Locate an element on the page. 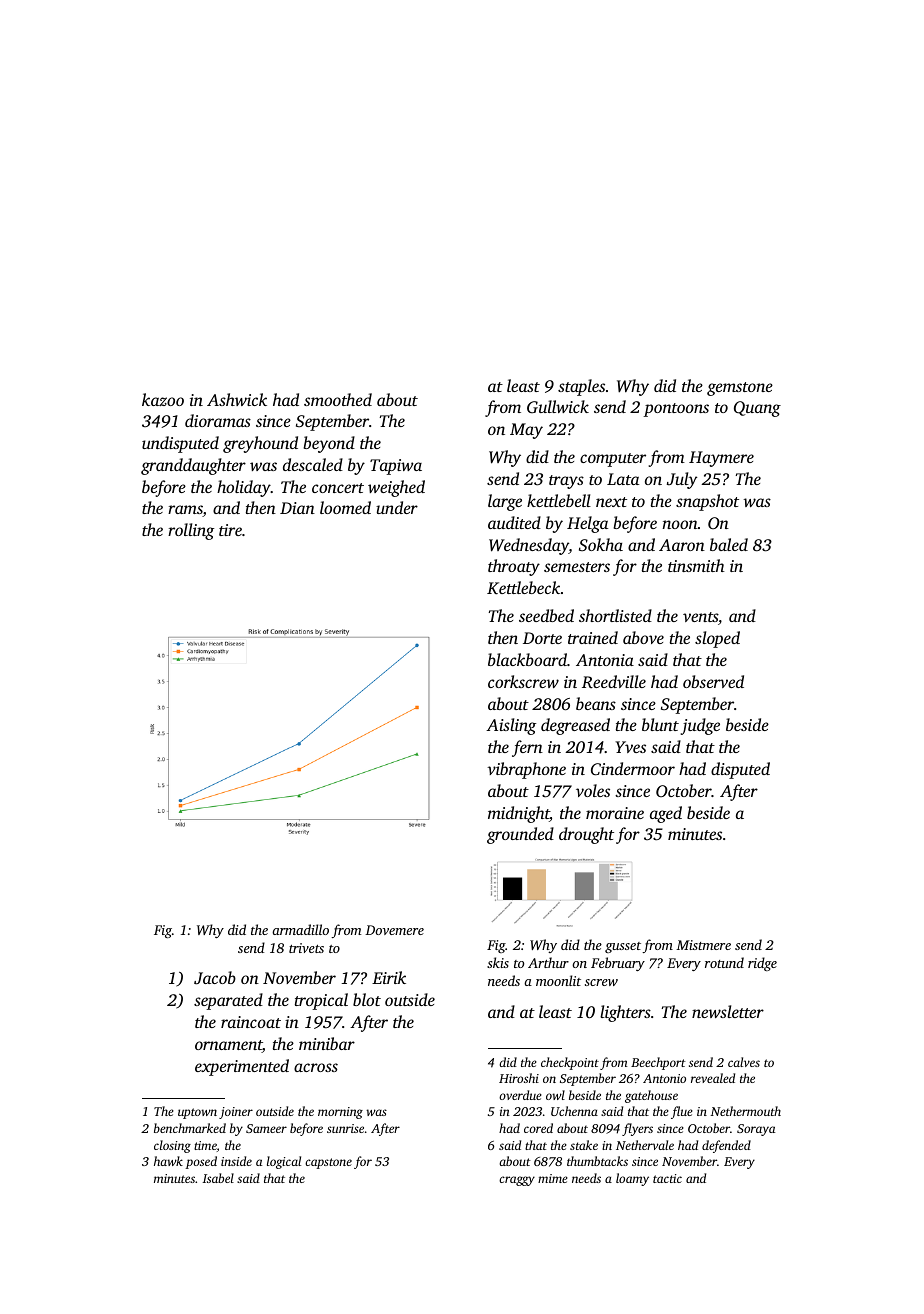 Image resolution: width=924 pixels, height=1314 pixels. raincoat is located at coordinates (251, 1022).
